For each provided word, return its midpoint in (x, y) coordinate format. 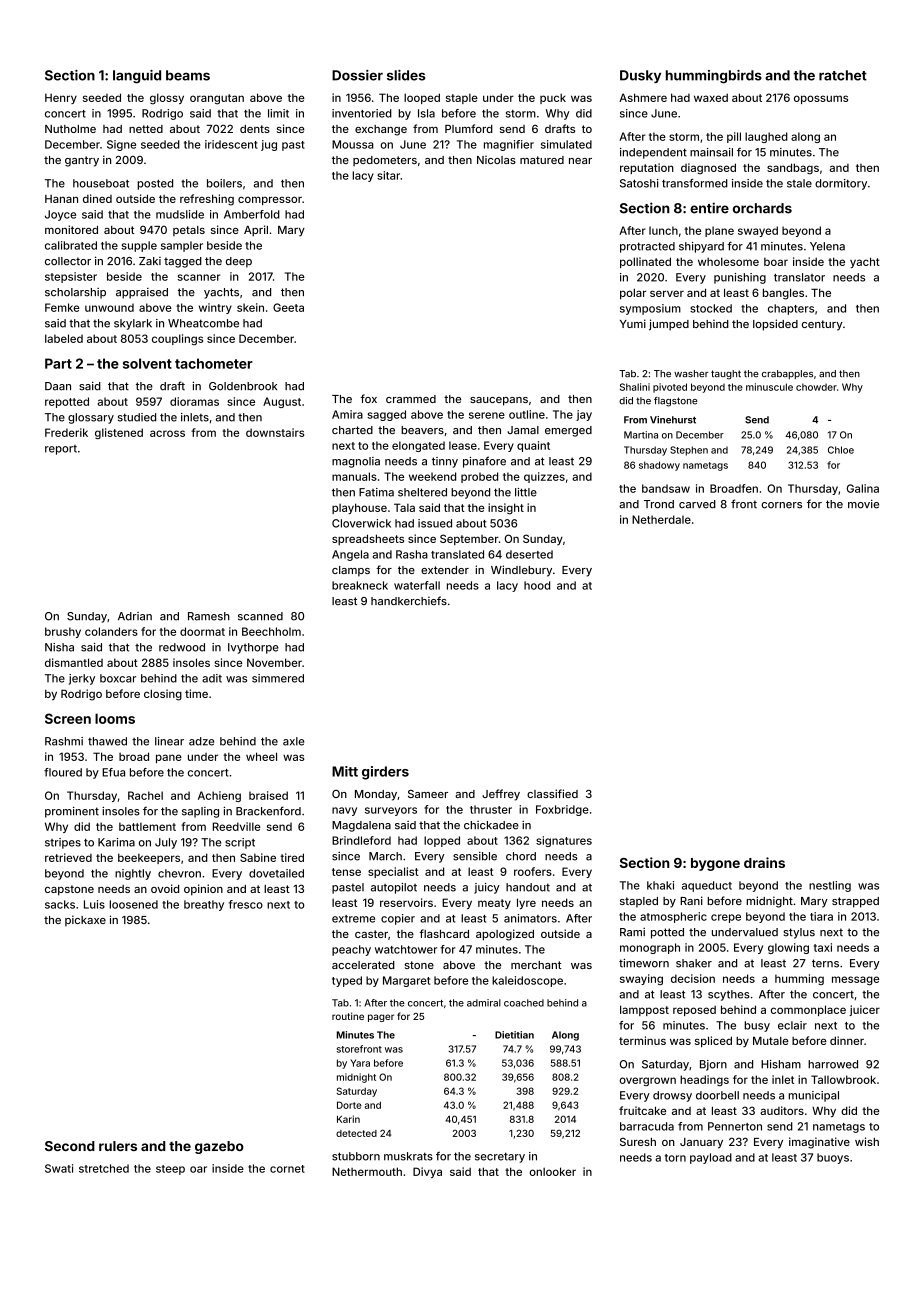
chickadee (491, 825)
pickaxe (85, 921)
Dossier (357, 75)
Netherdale (661, 519)
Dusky (640, 76)
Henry (61, 98)
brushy (63, 632)
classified (552, 793)
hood (537, 585)
